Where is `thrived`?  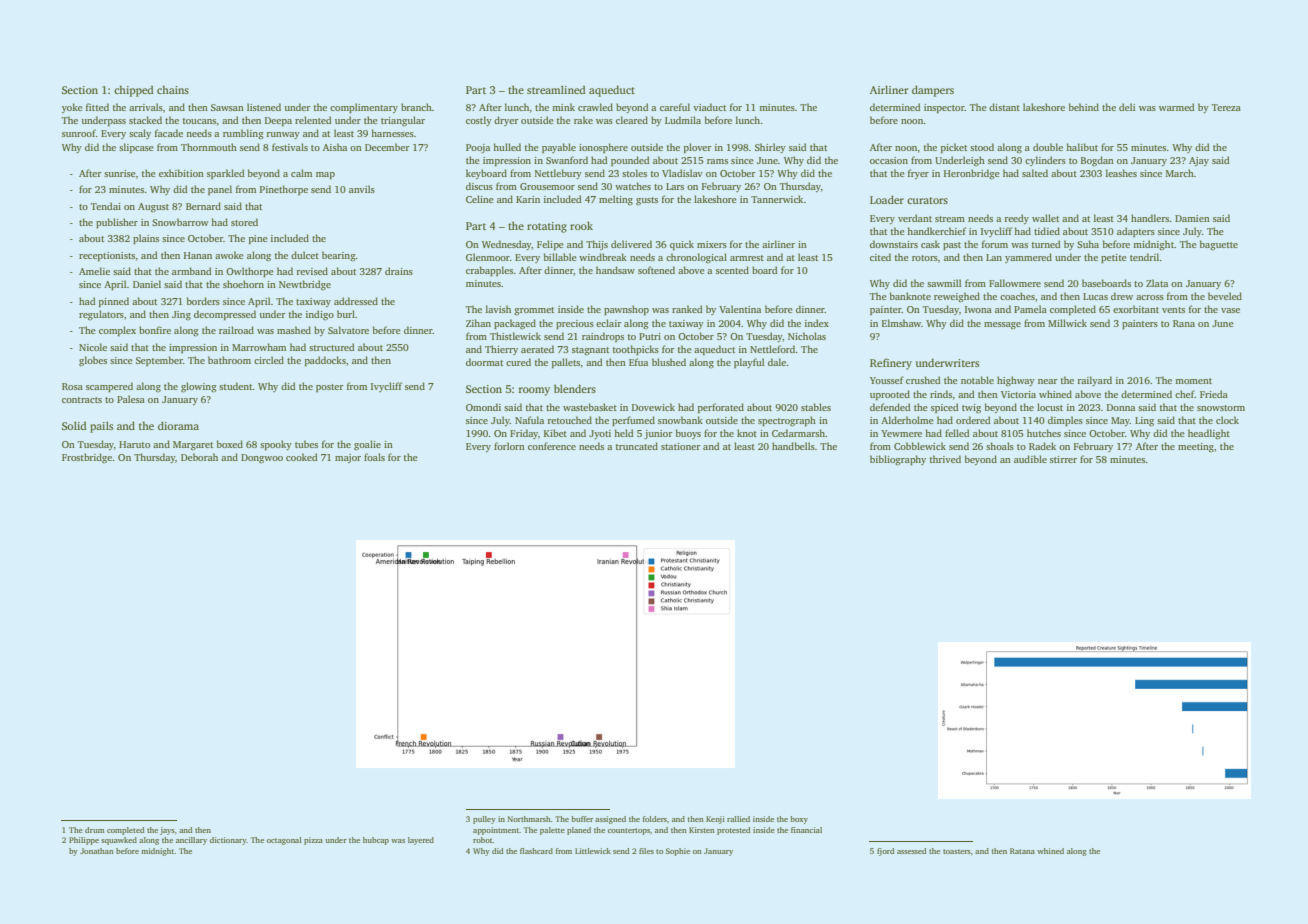
thrived is located at coordinates (945, 459).
